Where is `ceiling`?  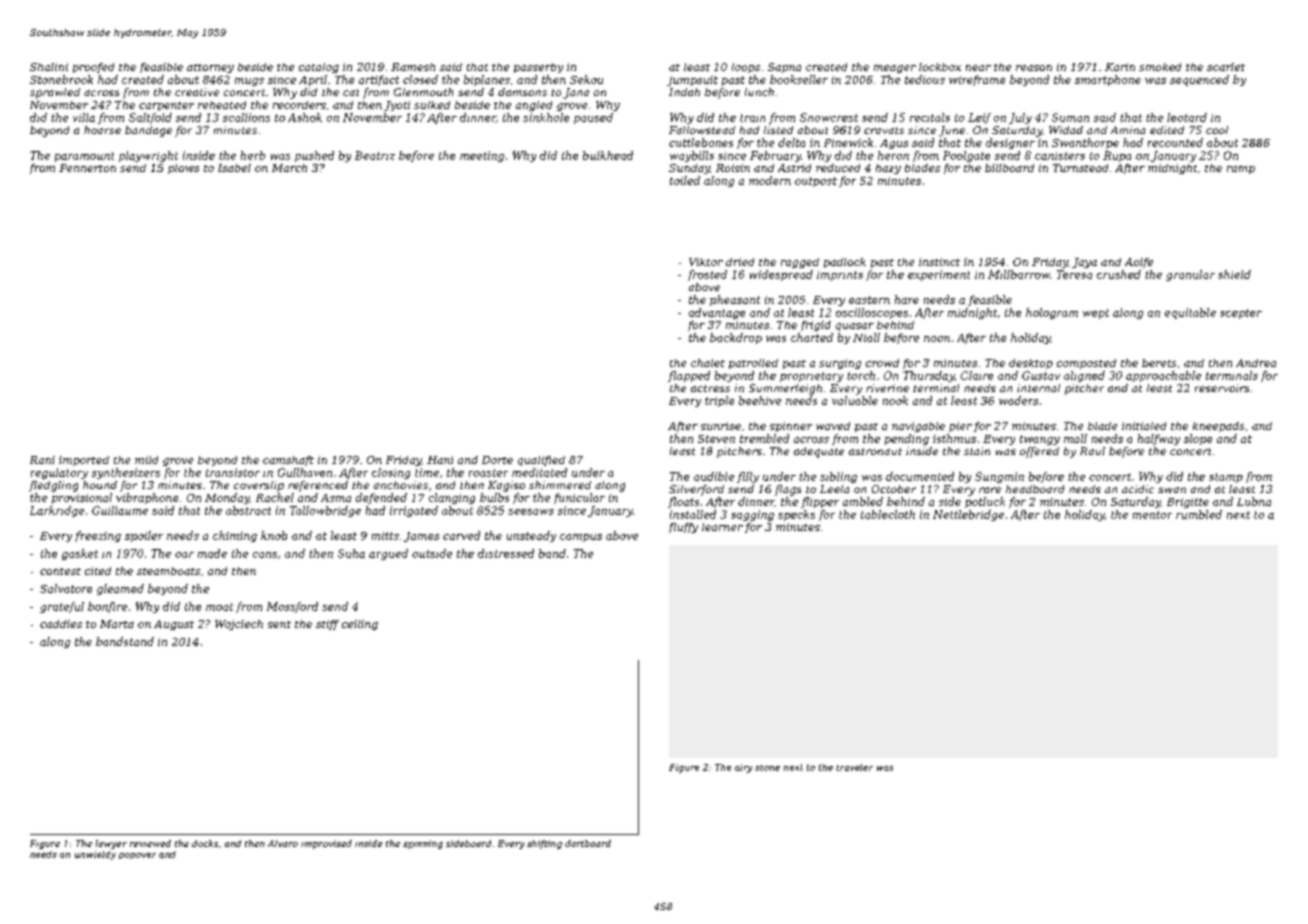 ceiling is located at coordinates (360, 625).
